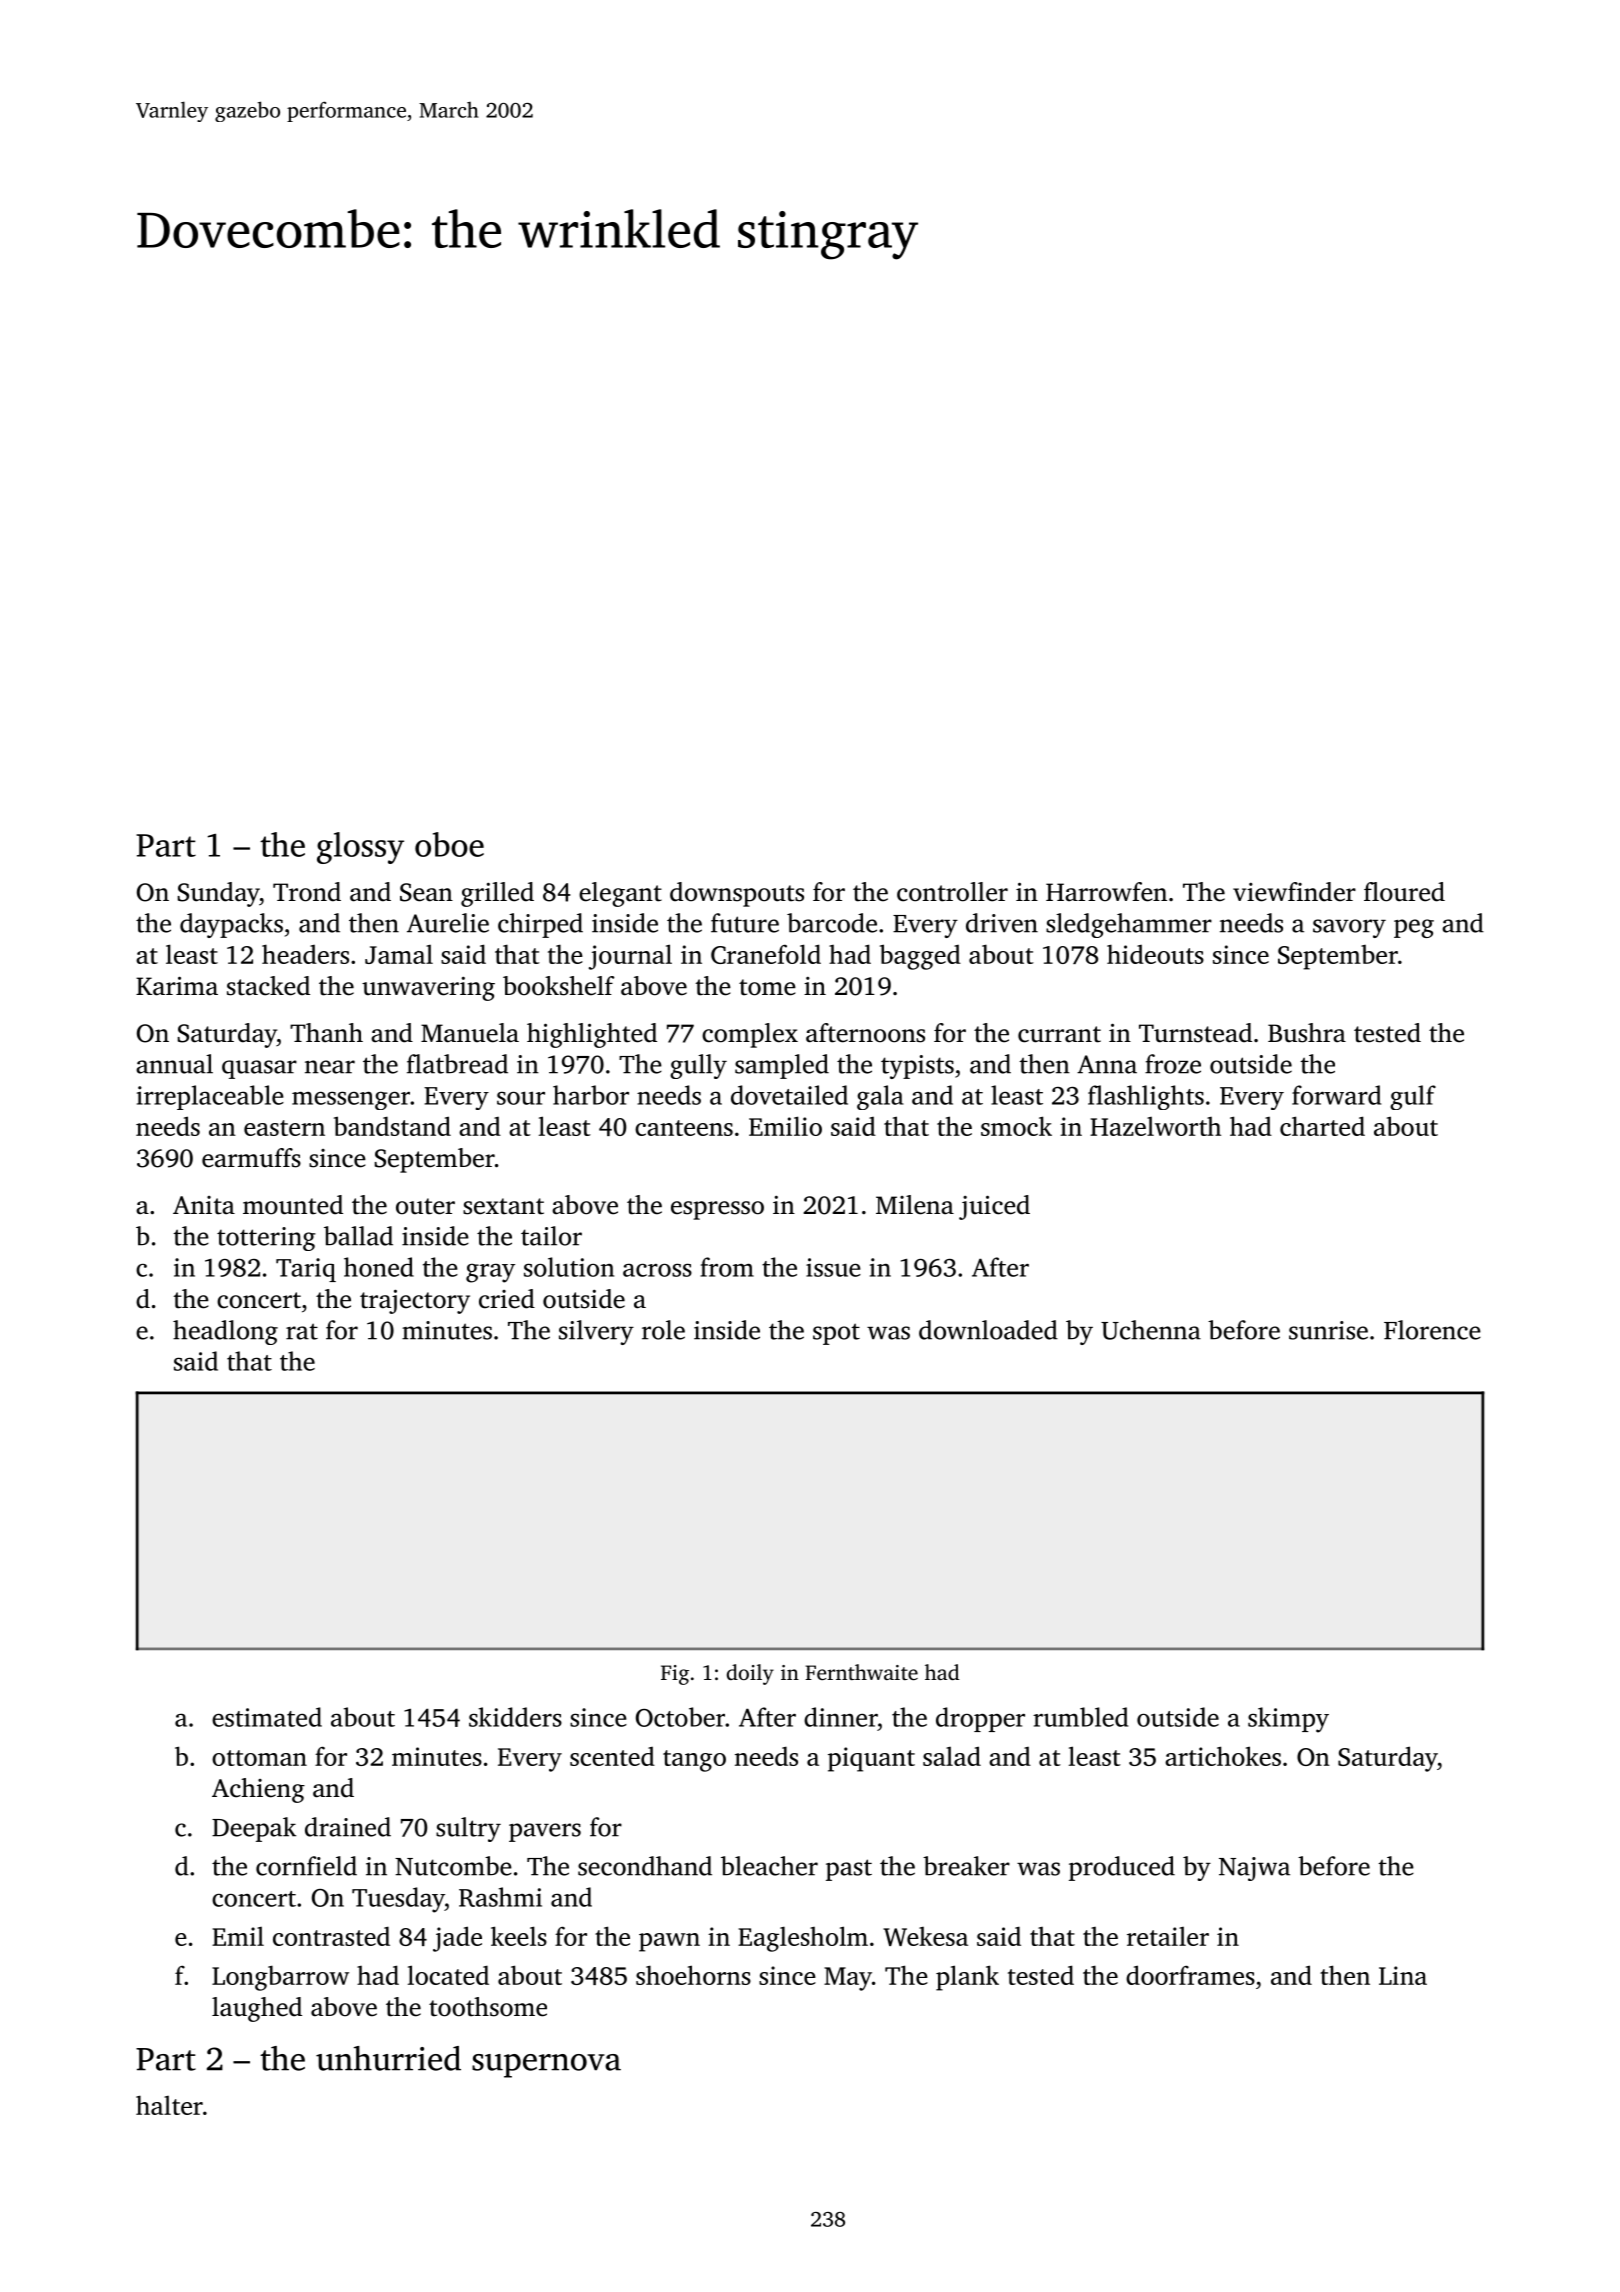 The image size is (1620, 2292). What do you see at coordinates (169, 2105) in the screenshot?
I see `halter` at bounding box center [169, 2105].
